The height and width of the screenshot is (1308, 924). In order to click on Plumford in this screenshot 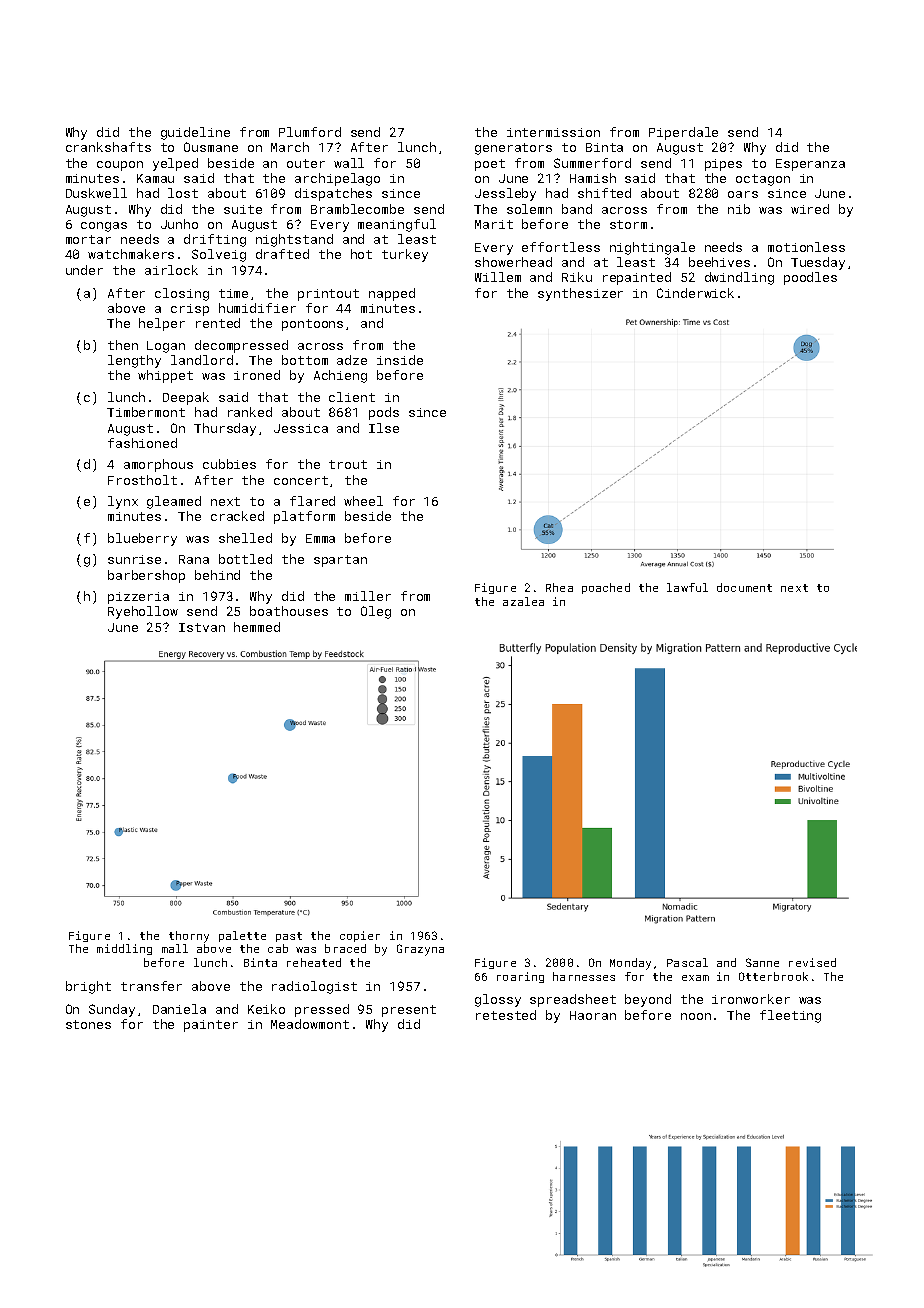, I will do `click(310, 132)`.
